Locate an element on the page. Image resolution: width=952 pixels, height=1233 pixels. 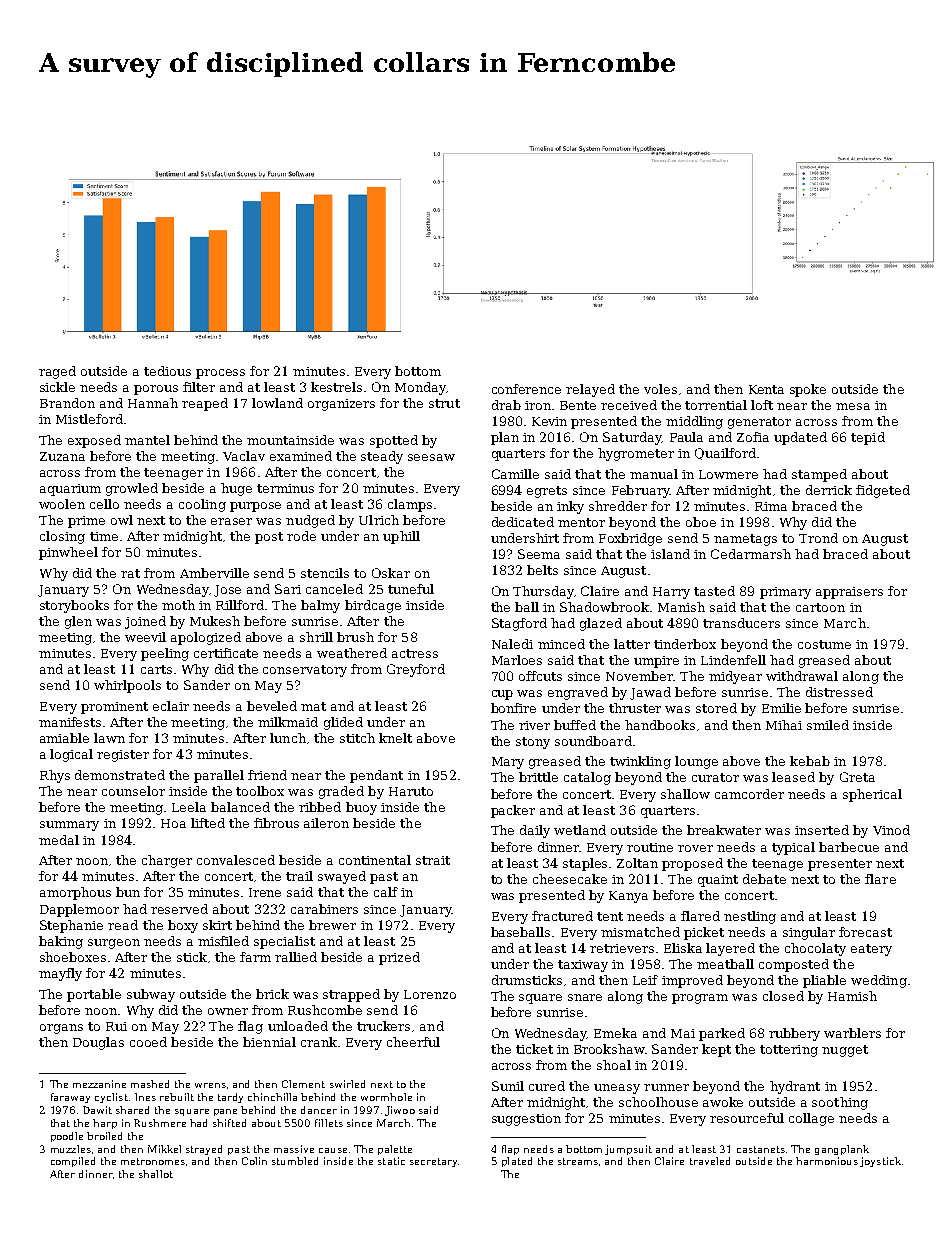
wormhole is located at coordinates (386, 1097).
